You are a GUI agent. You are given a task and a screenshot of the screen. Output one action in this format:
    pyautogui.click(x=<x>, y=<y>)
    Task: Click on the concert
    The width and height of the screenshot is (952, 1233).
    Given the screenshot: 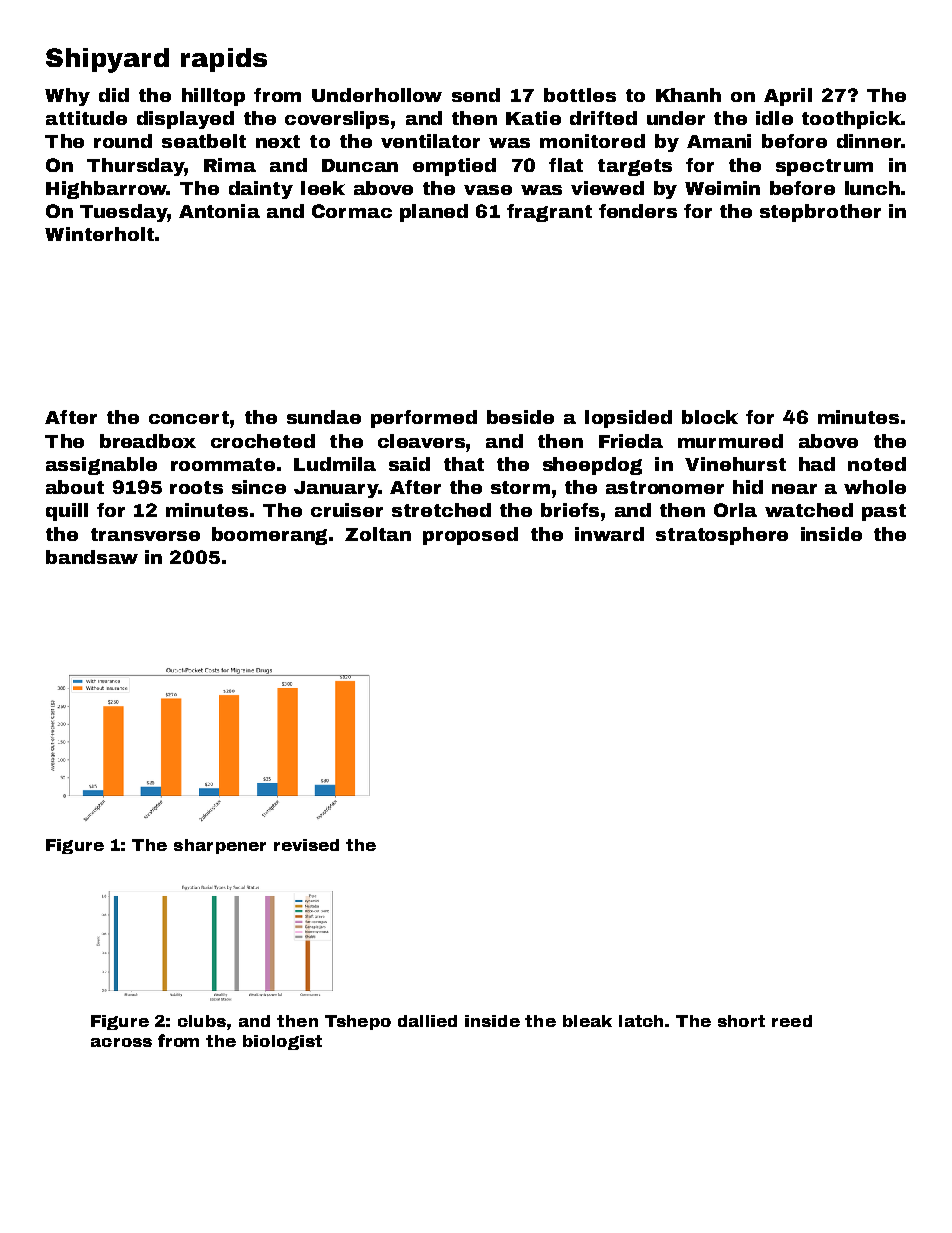 What is the action you would take?
    pyautogui.click(x=189, y=417)
